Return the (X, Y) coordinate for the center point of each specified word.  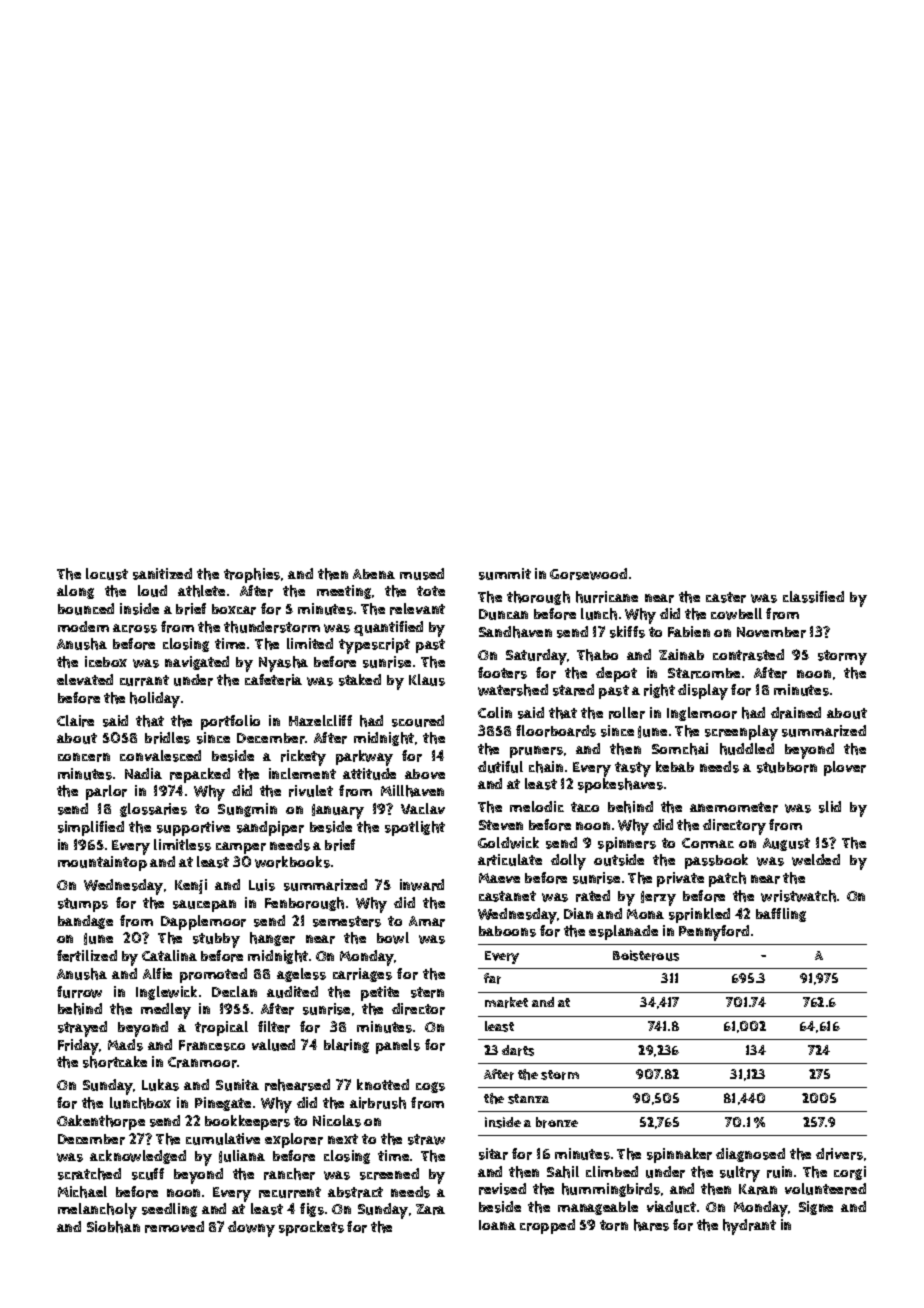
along (75, 592)
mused (422, 574)
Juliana (242, 1156)
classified (813, 597)
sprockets (311, 1228)
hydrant (749, 1227)
